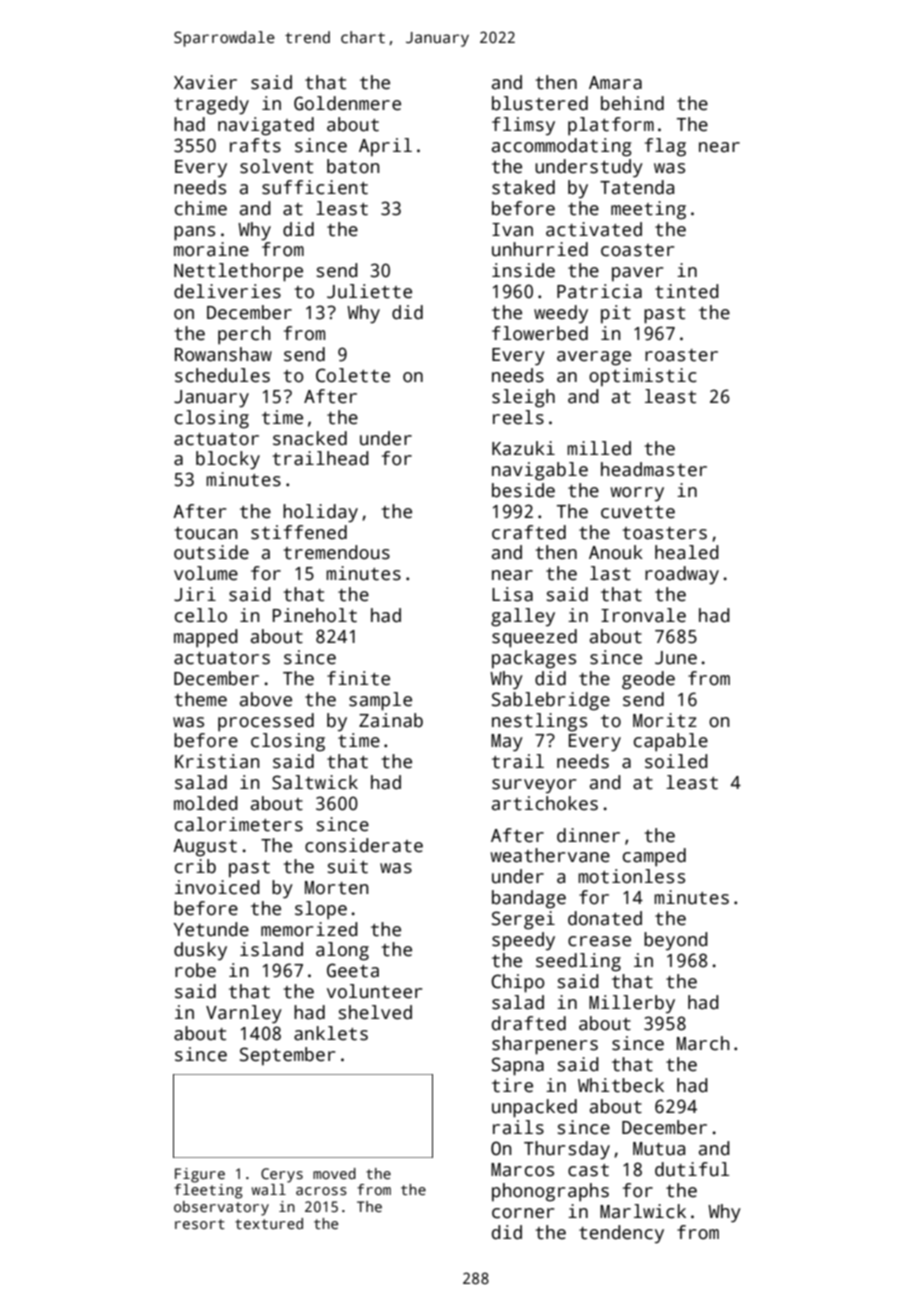 This image has width=924, height=1311. What do you see at coordinates (681, 355) in the image?
I see `roaster` at bounding box center [681, 355].
